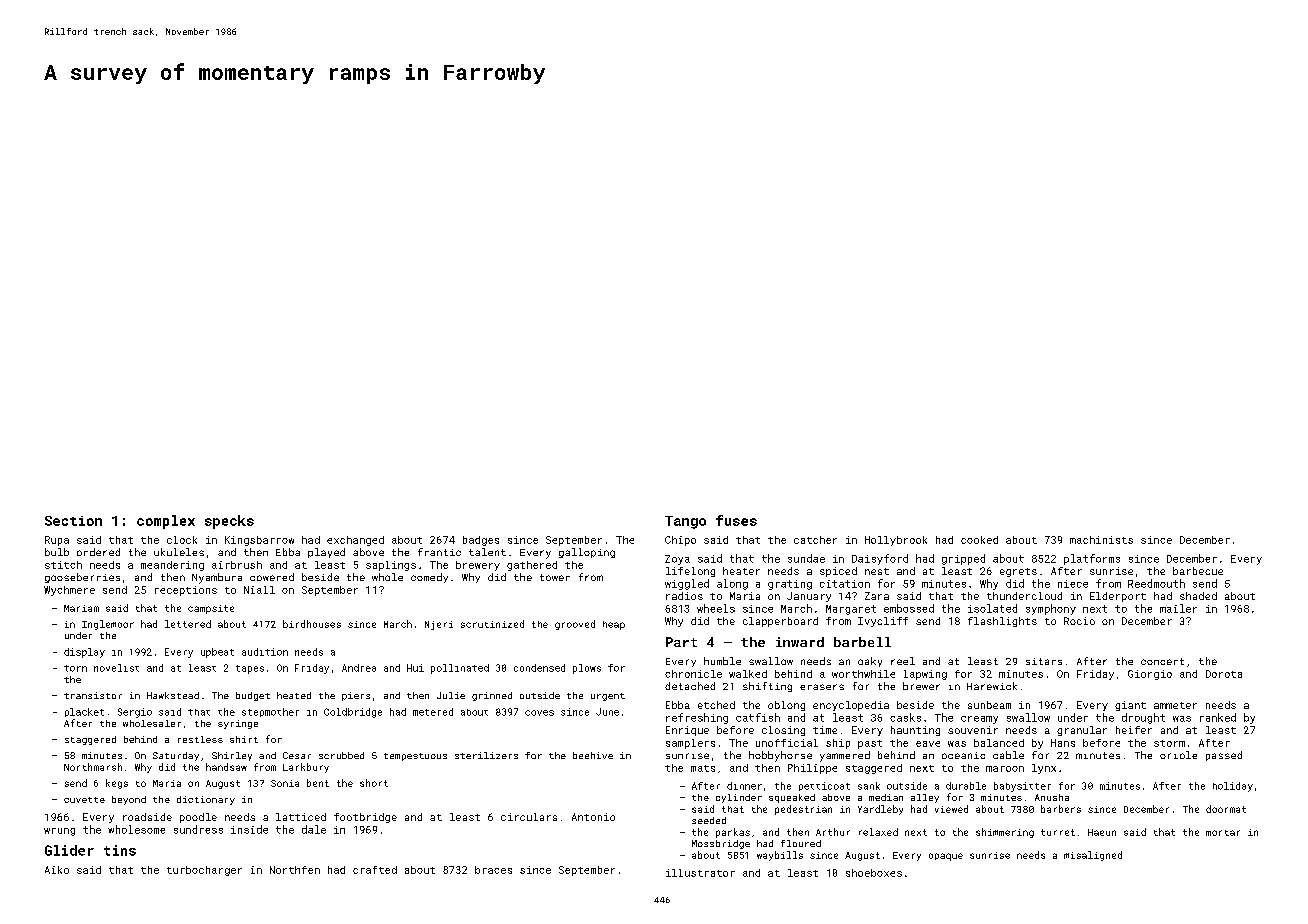  Describe the element at coordinates (374, 783) in the page. I see `short` at that location.
